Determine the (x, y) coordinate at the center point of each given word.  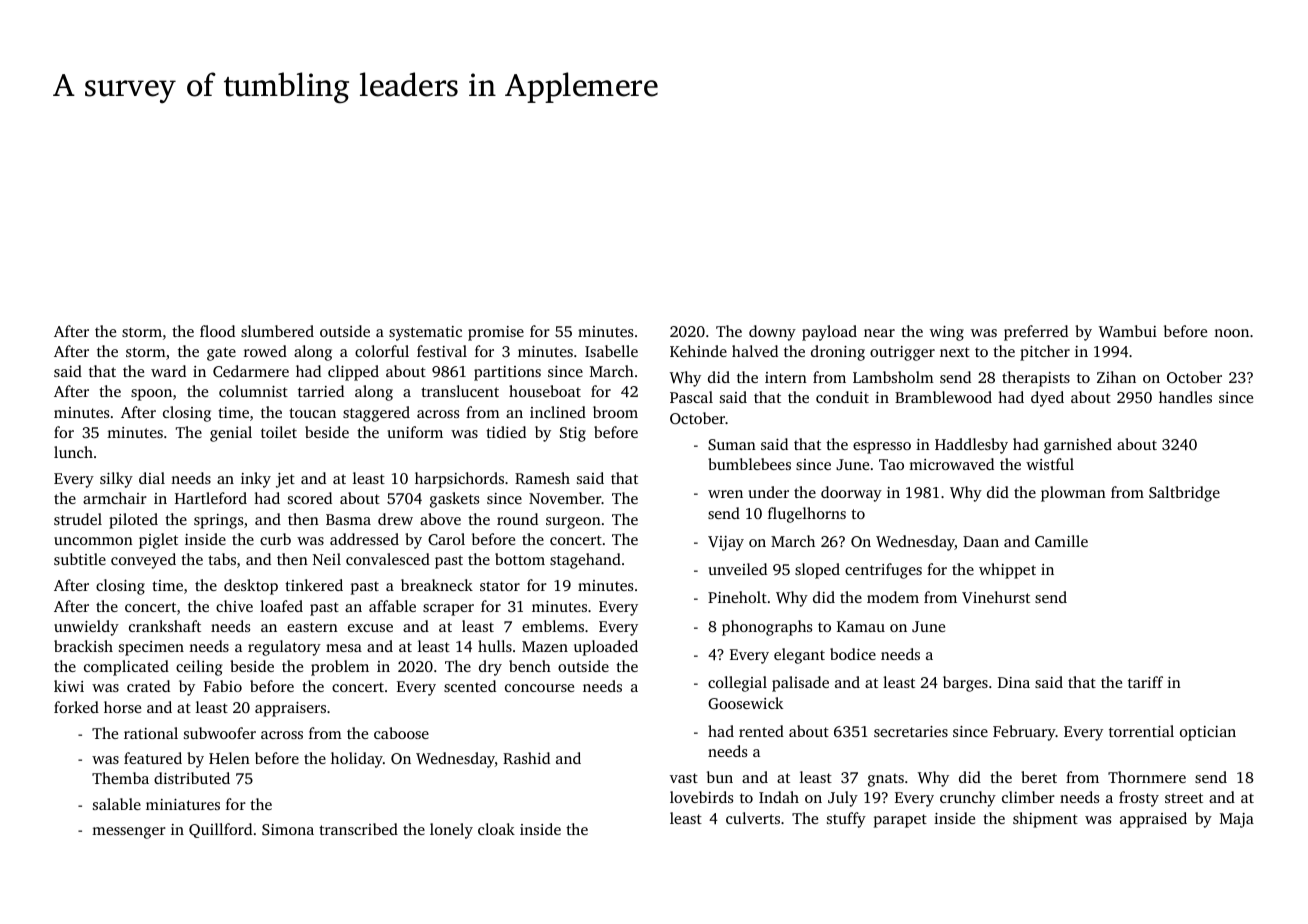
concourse (539, 688)
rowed (265, 351)
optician (1208, 733)
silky (116, 480)
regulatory (284, 648)
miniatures (183, 804)
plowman (1073, 494)
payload (829, 333)
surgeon (573, 523)
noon (1231, 333)
